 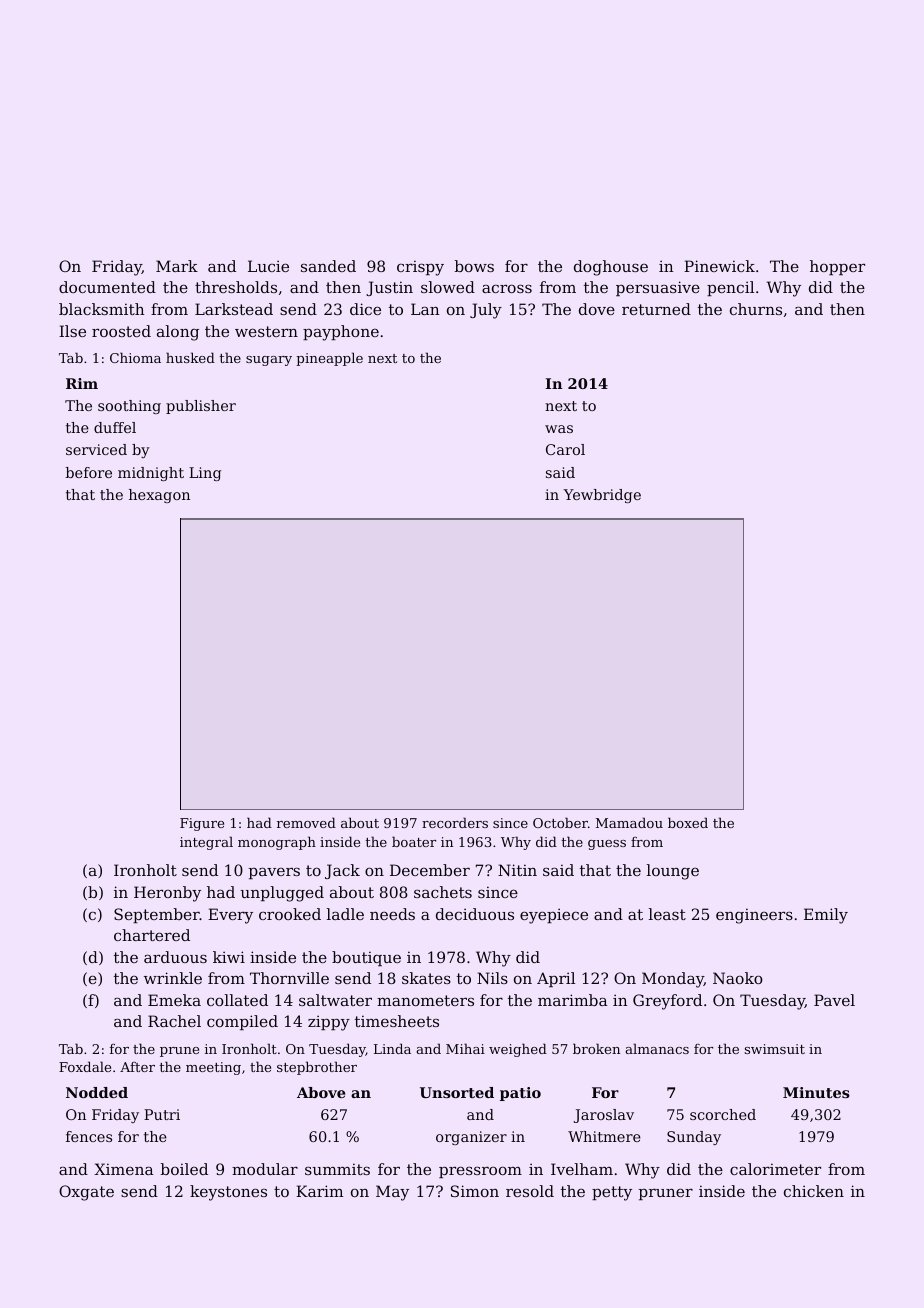 What do you see at coordinates (448, 287) in the page?
I see `slowed` at bounding box center [448, 287].
